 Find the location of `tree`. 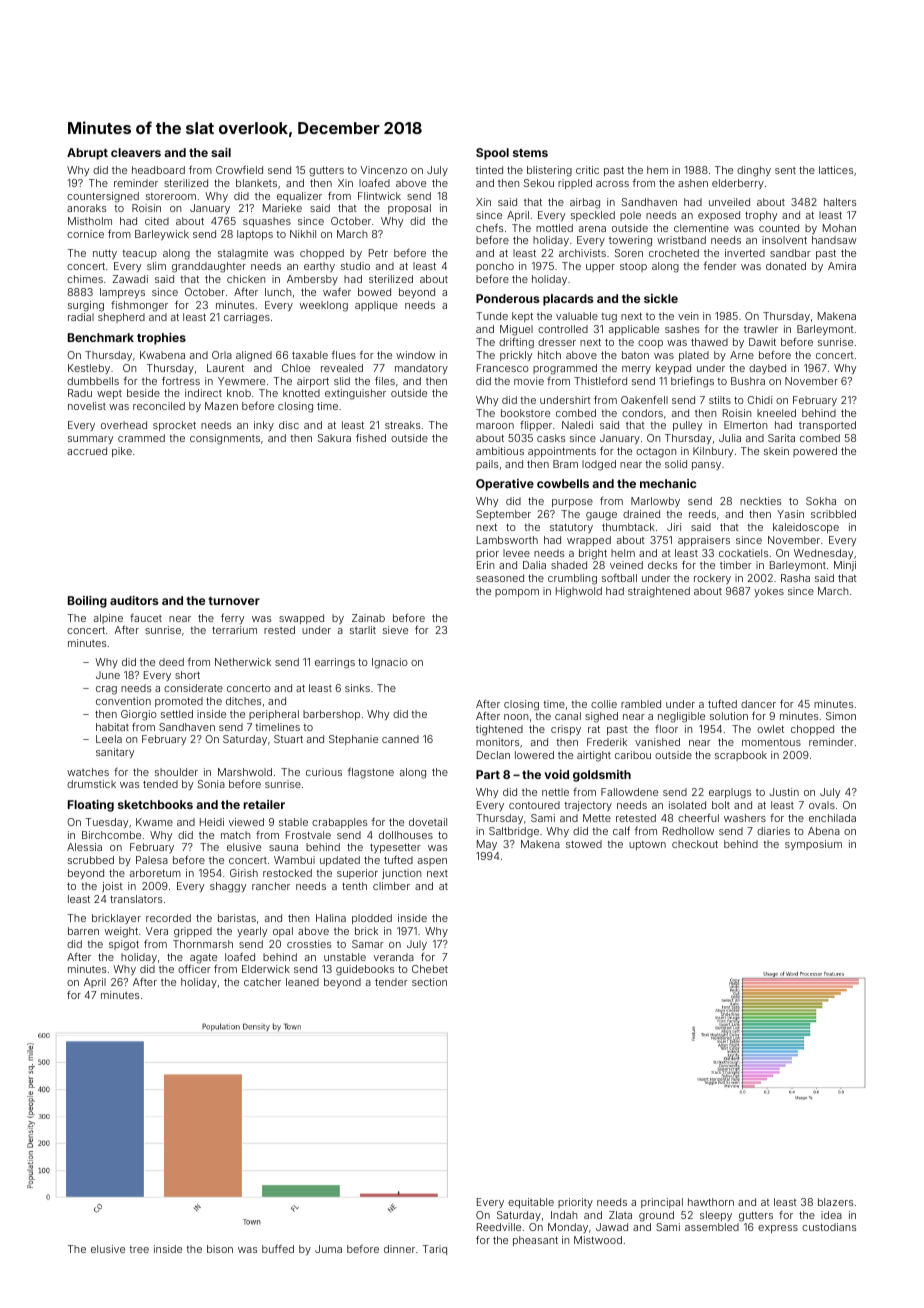

tree is located at coordinates (139, 1249).
